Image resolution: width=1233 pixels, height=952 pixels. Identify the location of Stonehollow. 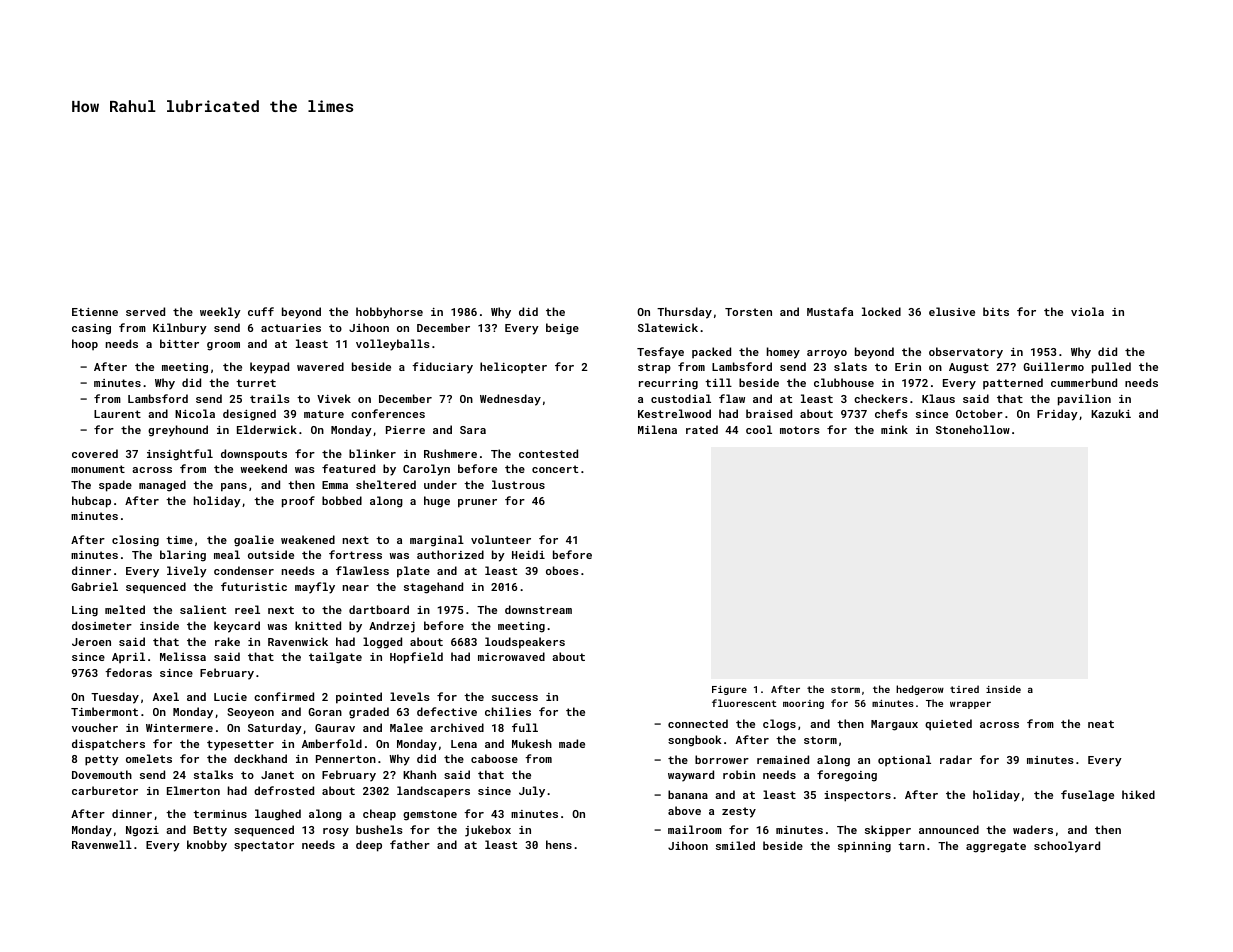
(973, 429).
